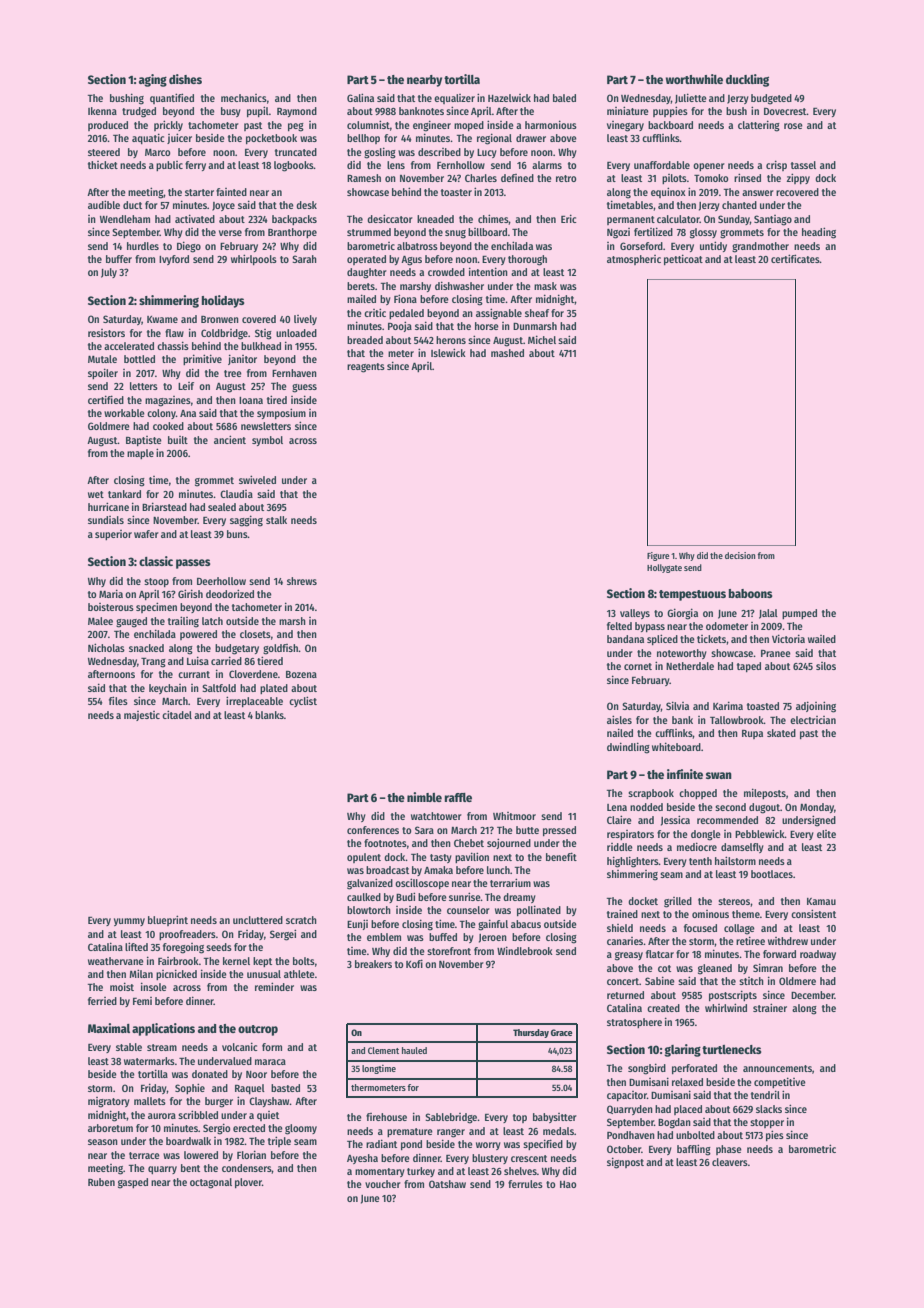 This page has height=1308, width=924. I want to click on outcrop, so click(258, 1030).
